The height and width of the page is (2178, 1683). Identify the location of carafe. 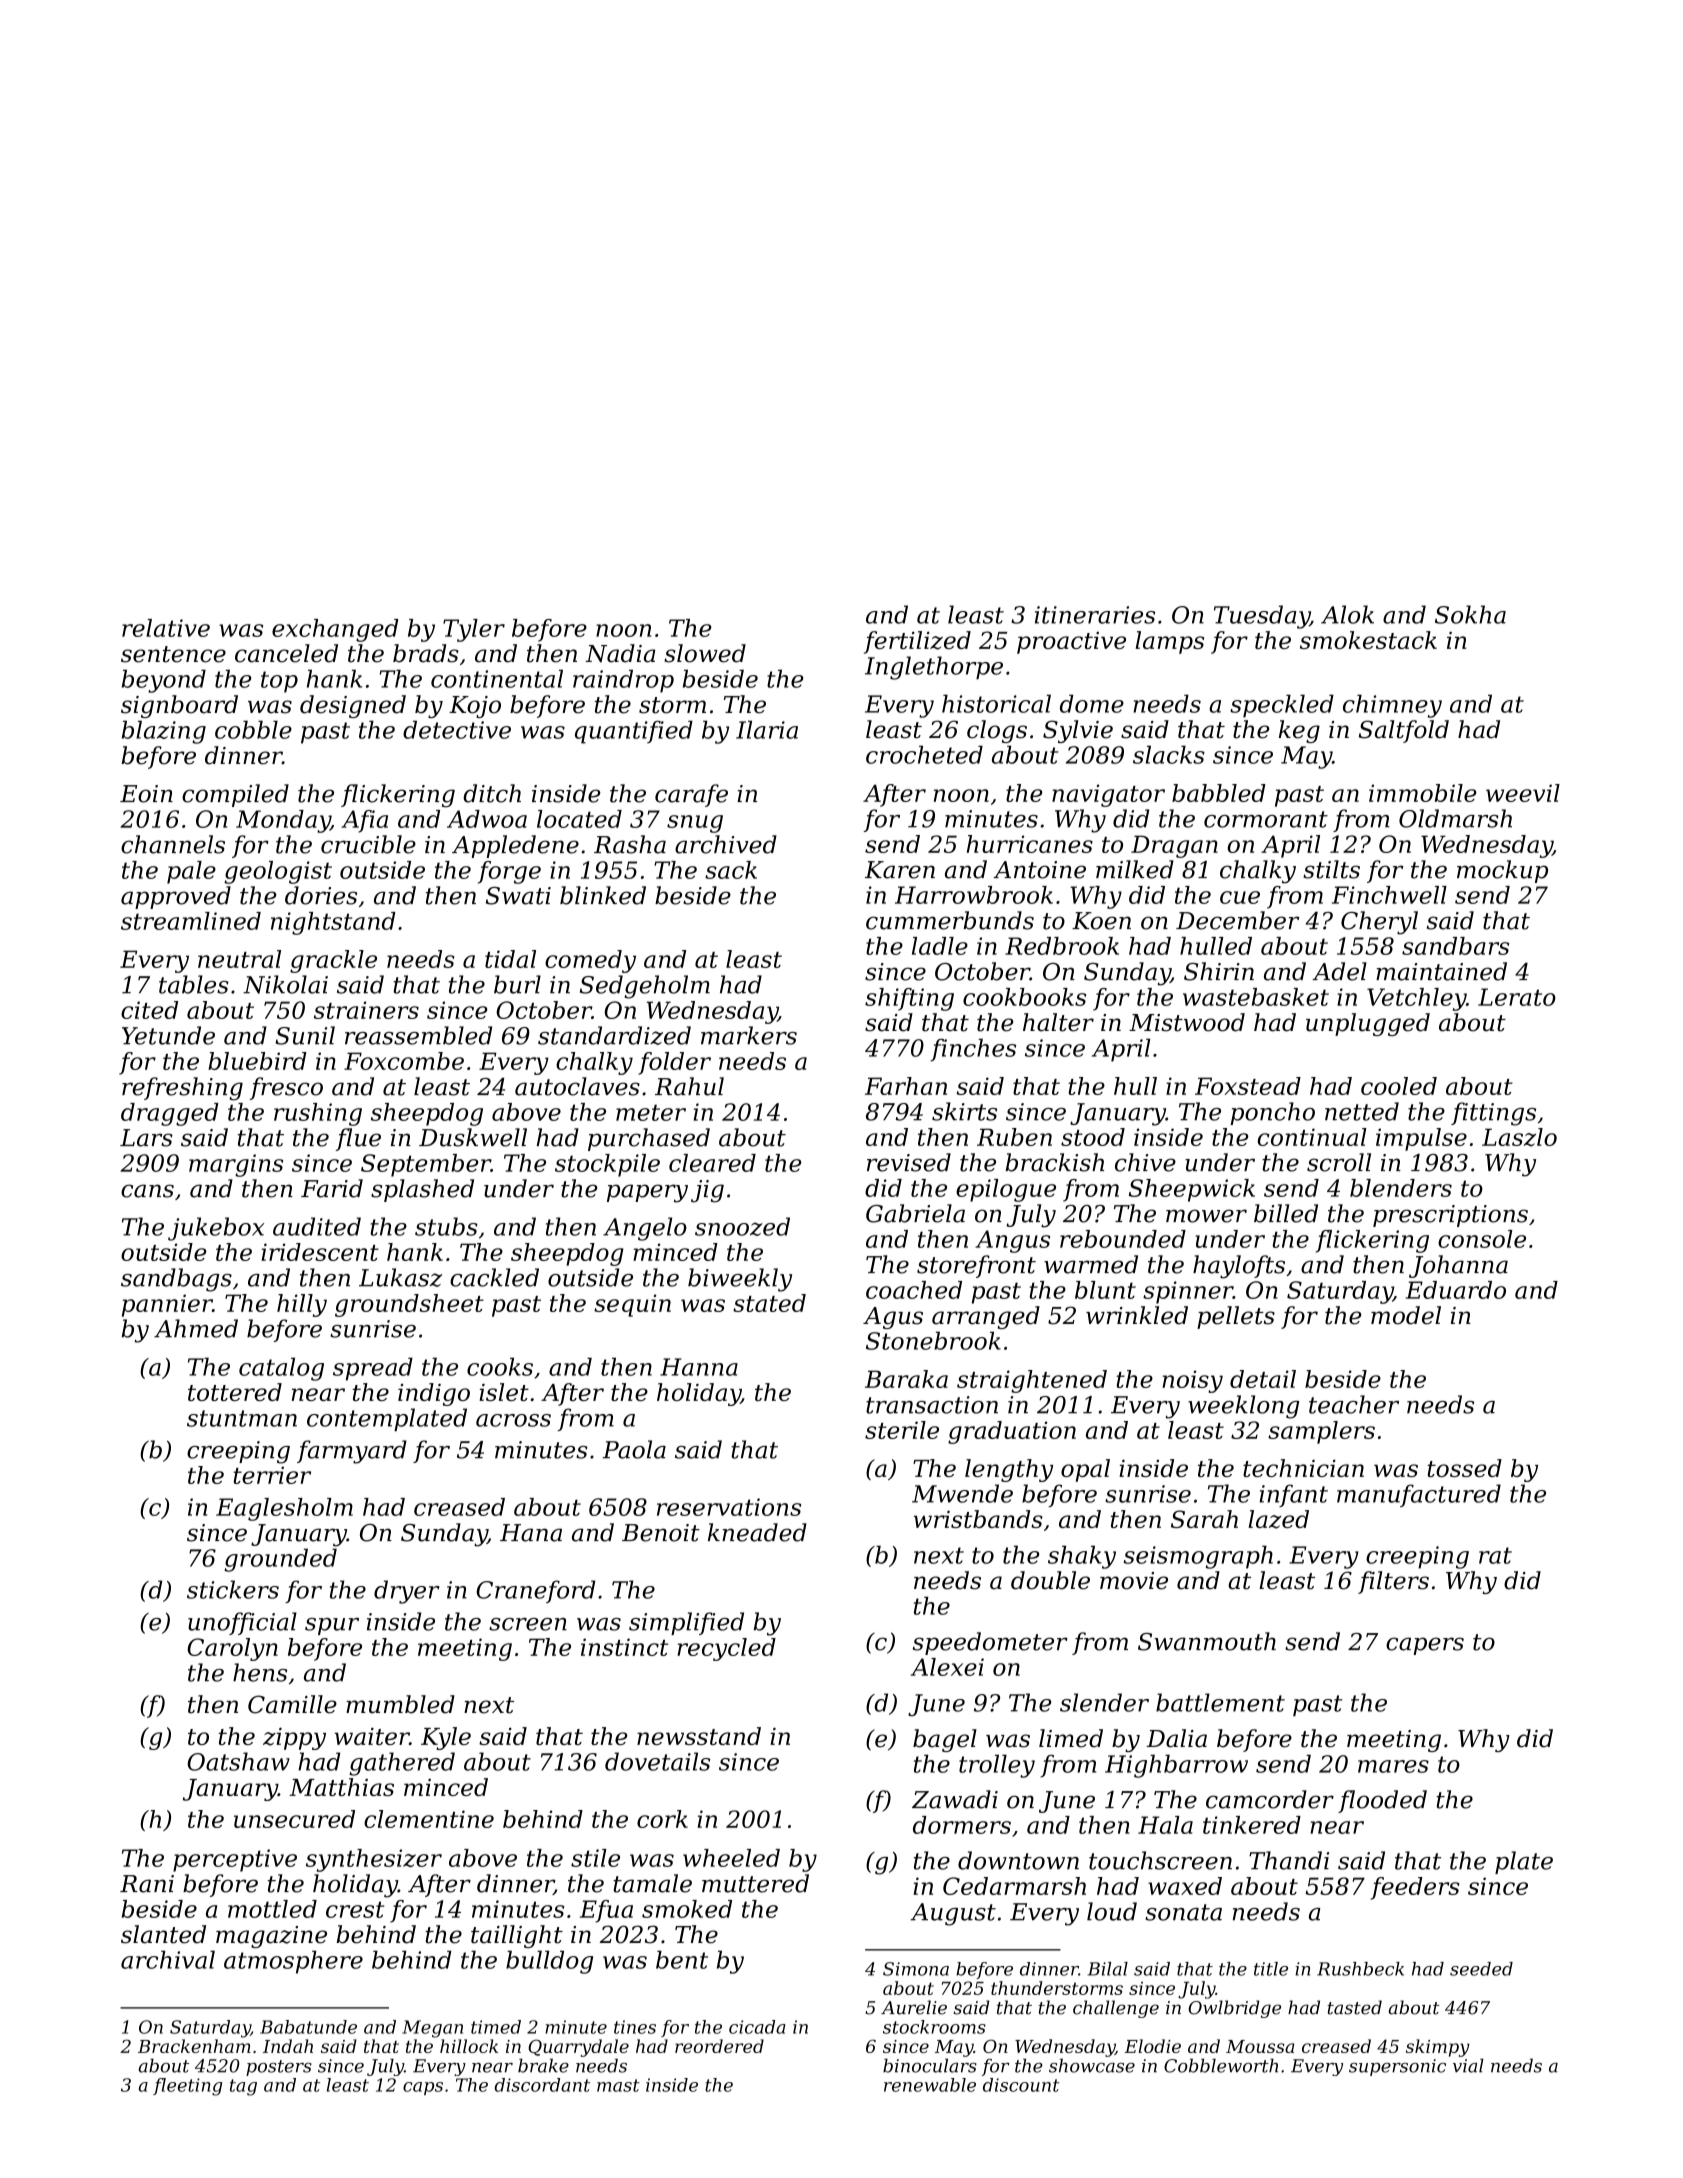
(691, 795).
